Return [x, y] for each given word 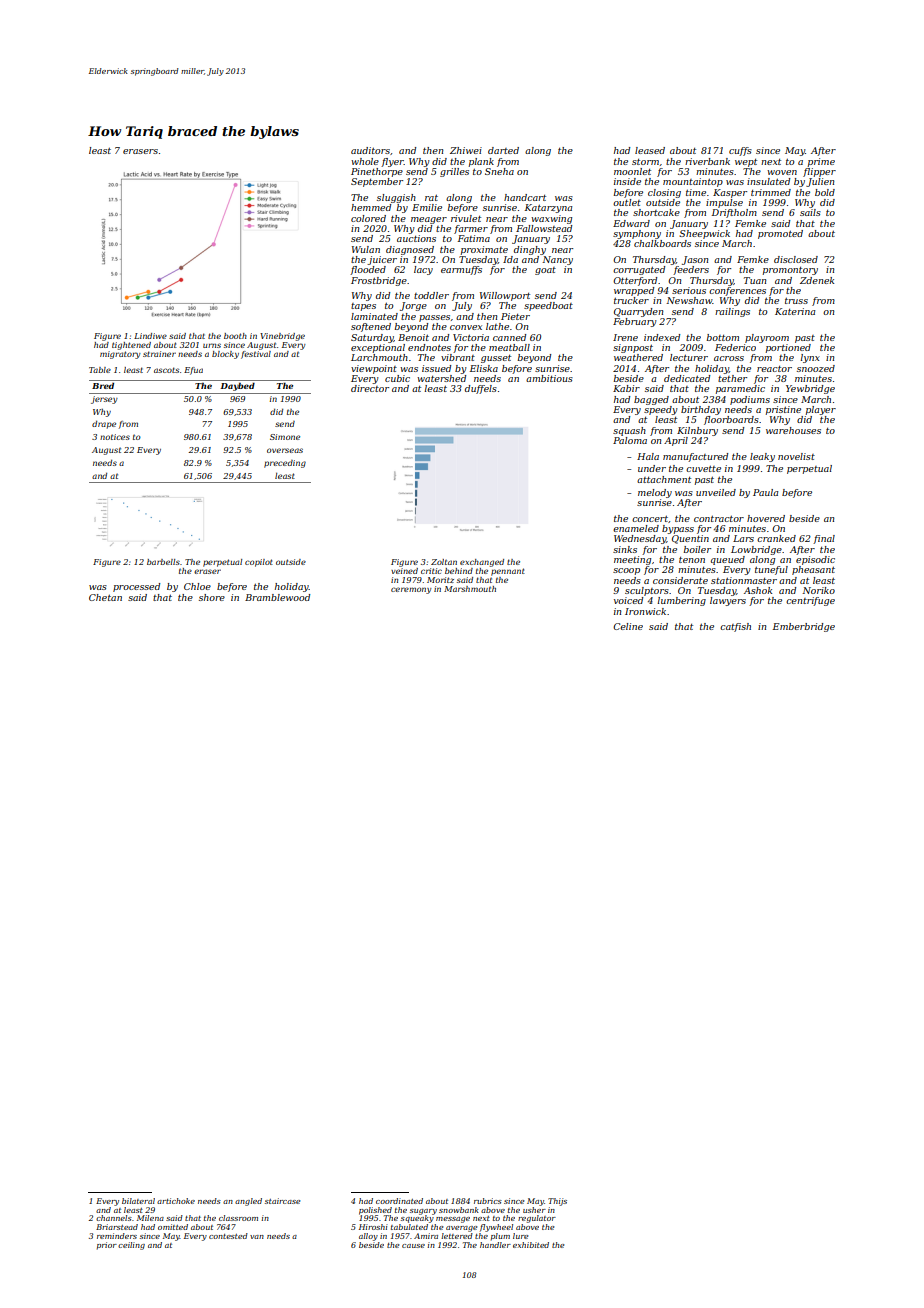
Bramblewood [277, 597]
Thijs [557, 1202]
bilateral [138, 1201]
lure [520, 1236]
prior [107, 1246]
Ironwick [645, 611]
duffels [481, 389]
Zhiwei [466, 150]
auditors [370, 150]
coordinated [399, 1201]
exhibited [531, 1245]
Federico [735, 347]
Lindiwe [150, 336]
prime [821, 162]
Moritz [440, 580]
